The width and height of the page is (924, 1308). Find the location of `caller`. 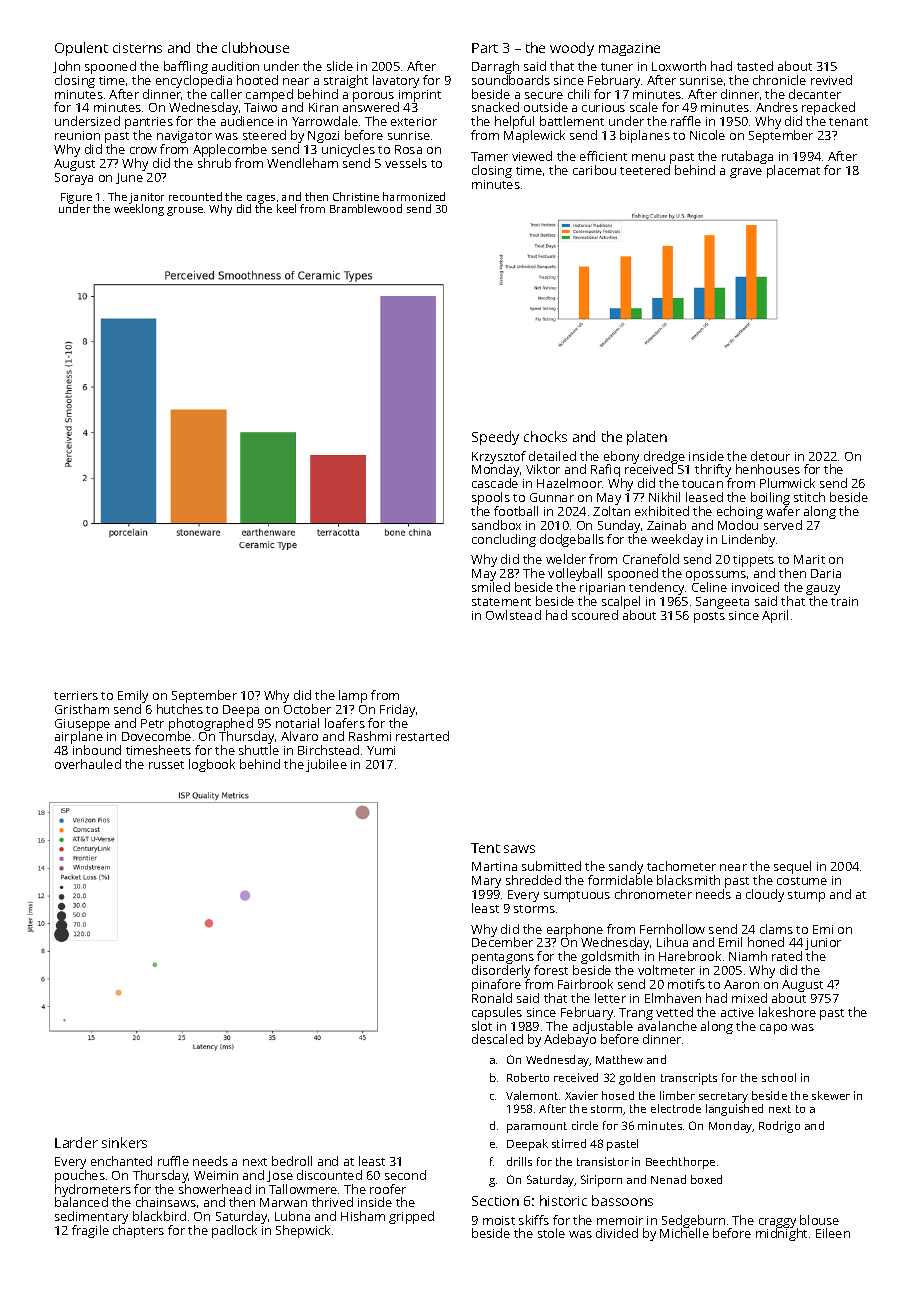

caller is located at coordinates (226, 94).
